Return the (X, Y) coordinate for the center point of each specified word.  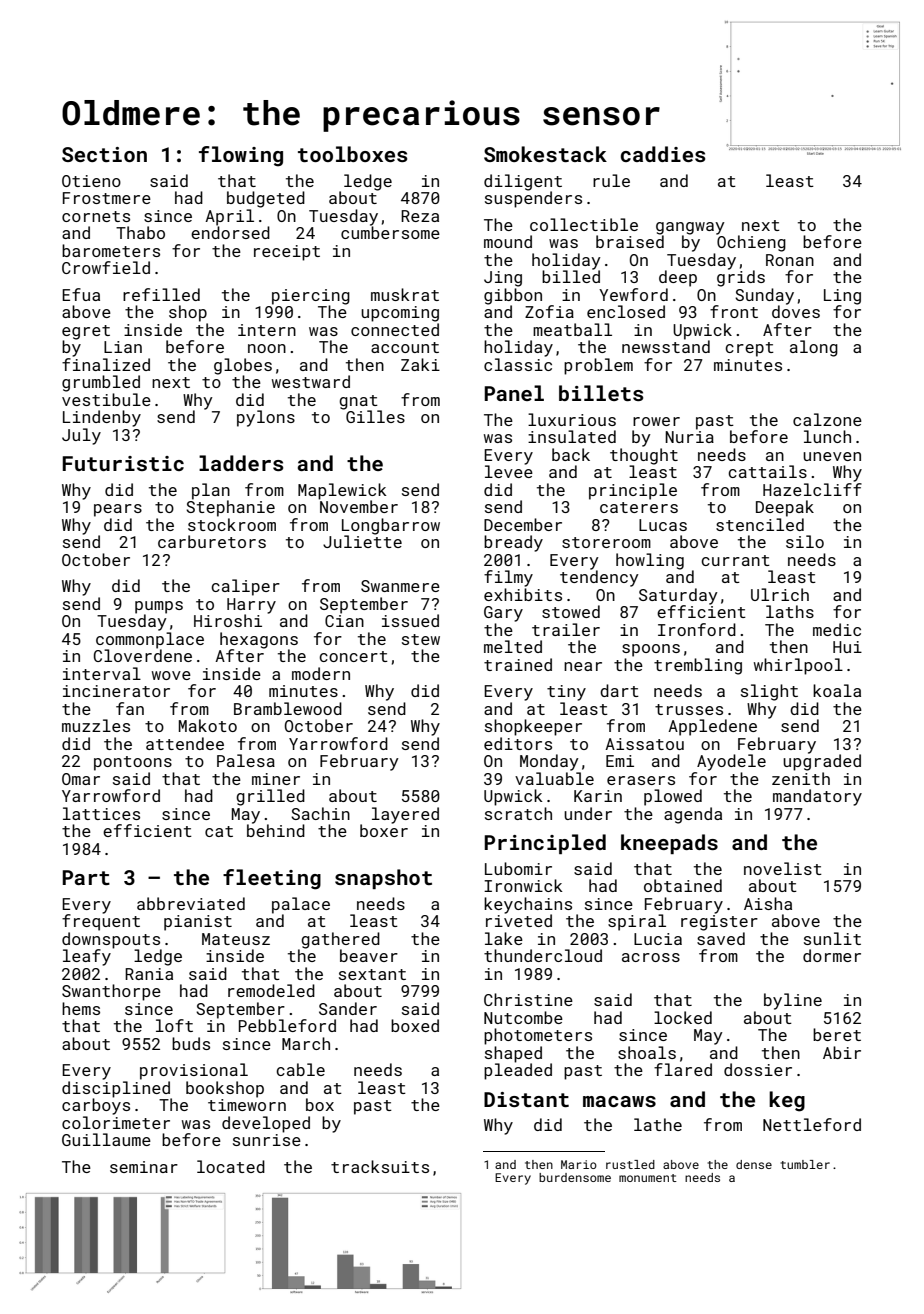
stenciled (760, 524)
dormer (832, 955)
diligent (523, 182)
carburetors (212, 541)
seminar (144, 1167)
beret (837, 1034)
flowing (241, 156)
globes (243, 366)
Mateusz (236, 939)
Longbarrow (391, 526)
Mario (579, 1164)
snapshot (383, 879)
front (734, 311)
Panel (514, 393)
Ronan (790, 260)
